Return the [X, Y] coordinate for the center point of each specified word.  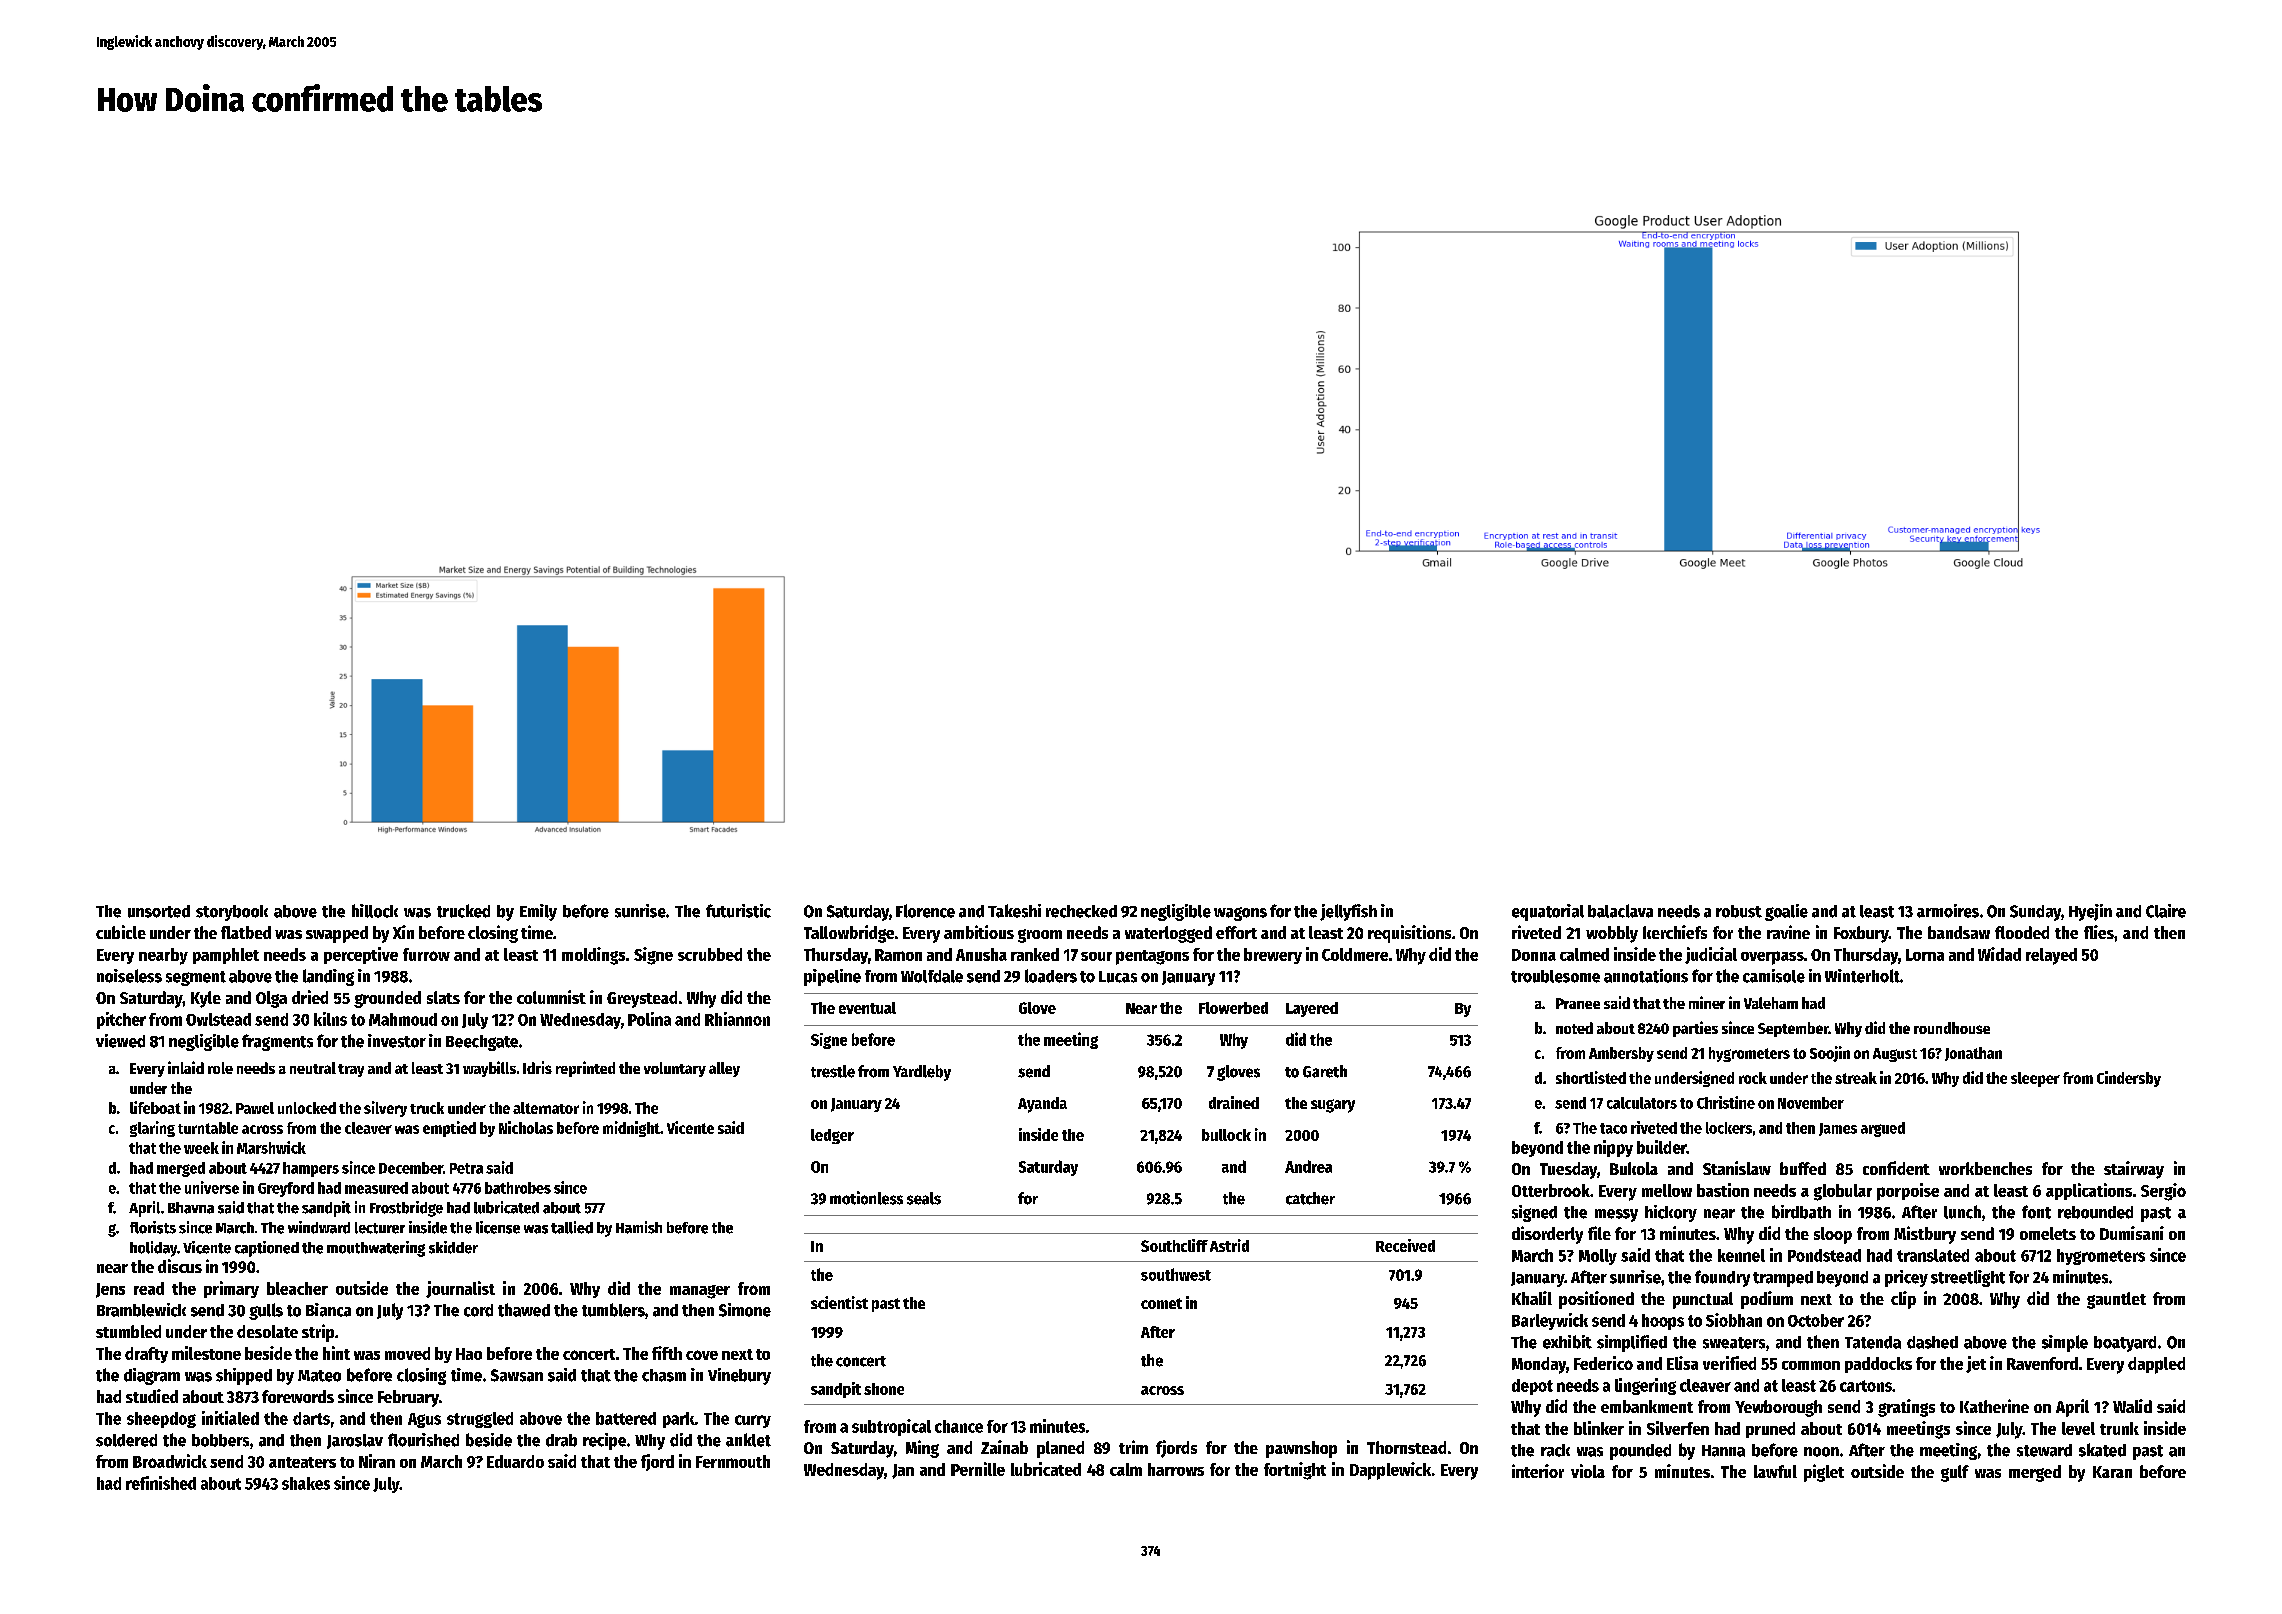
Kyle [206, 999]
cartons [1866, 1386]
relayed [2051, 956]
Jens [110, 1290]
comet [1161, 1303]
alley [724, 1069]
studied [152, 1396]
